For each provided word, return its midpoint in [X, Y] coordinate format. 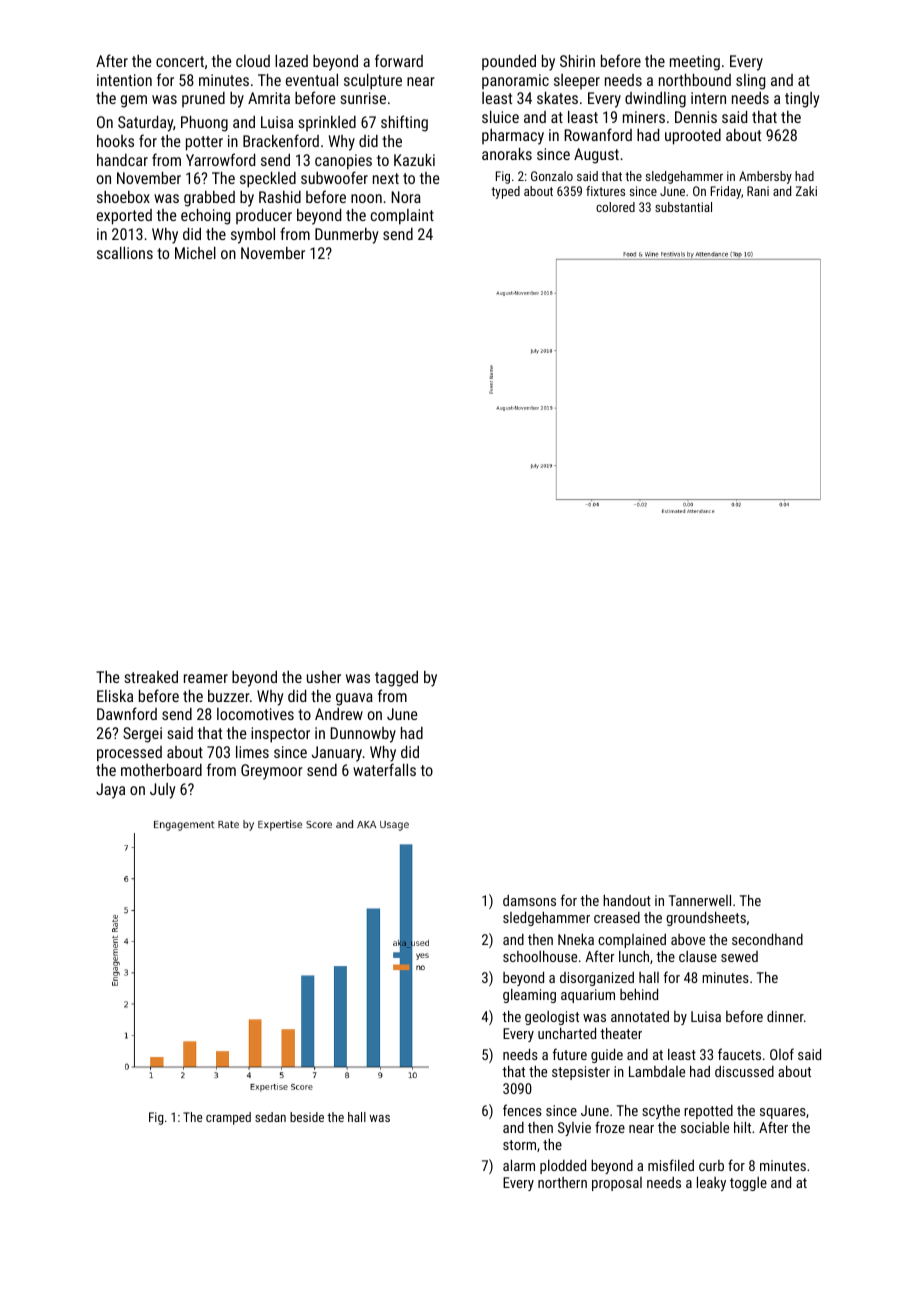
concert [180, 61]
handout [627, 900]
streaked [151, 677]
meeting [695, 63]
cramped [228, 1118]
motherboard [161, 770]
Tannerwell [700, 900]
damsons [529, 900]
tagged [396, 679]
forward [399, 60]
